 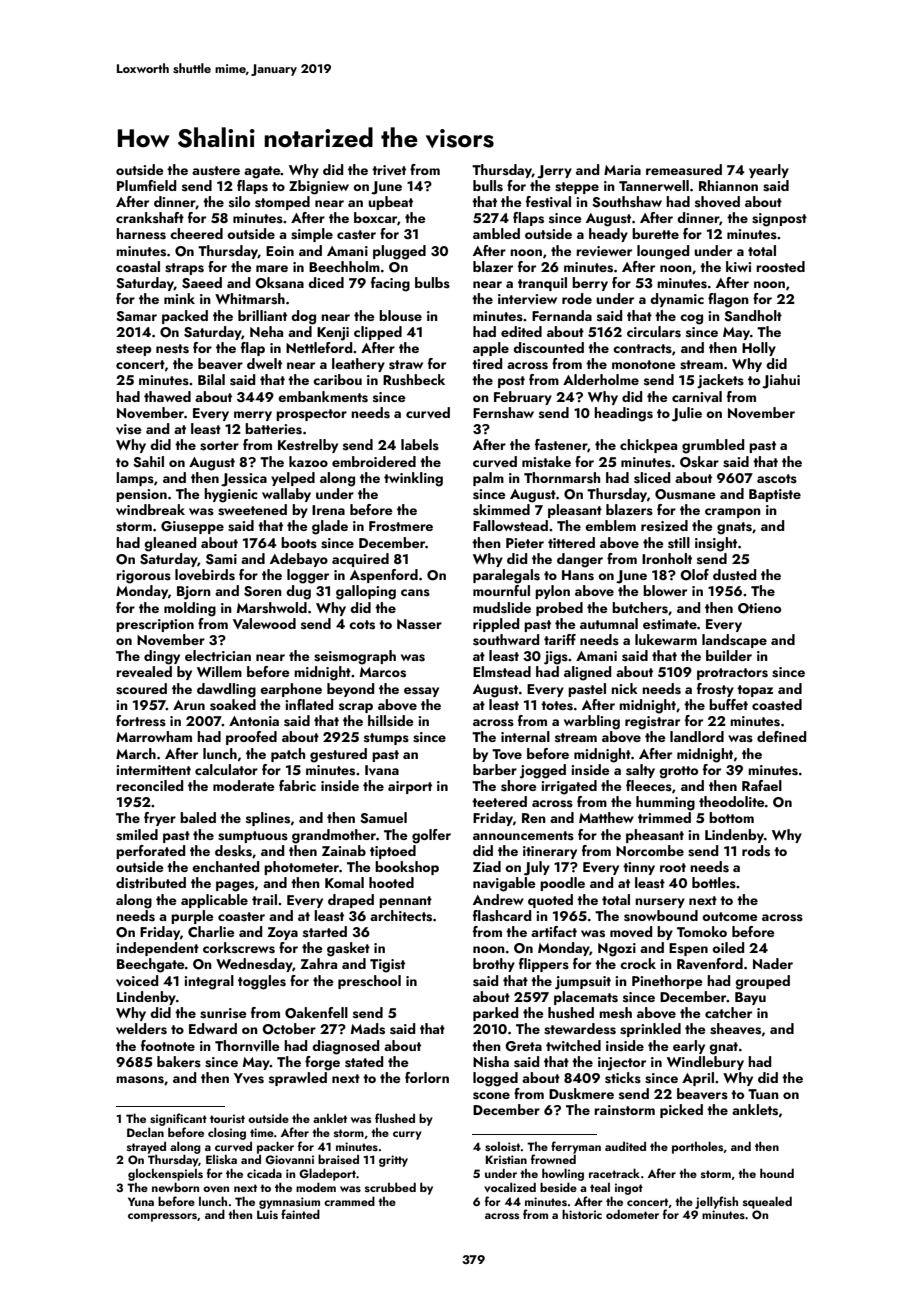 I want to click on soloist, so click(x=502, y=1146).
